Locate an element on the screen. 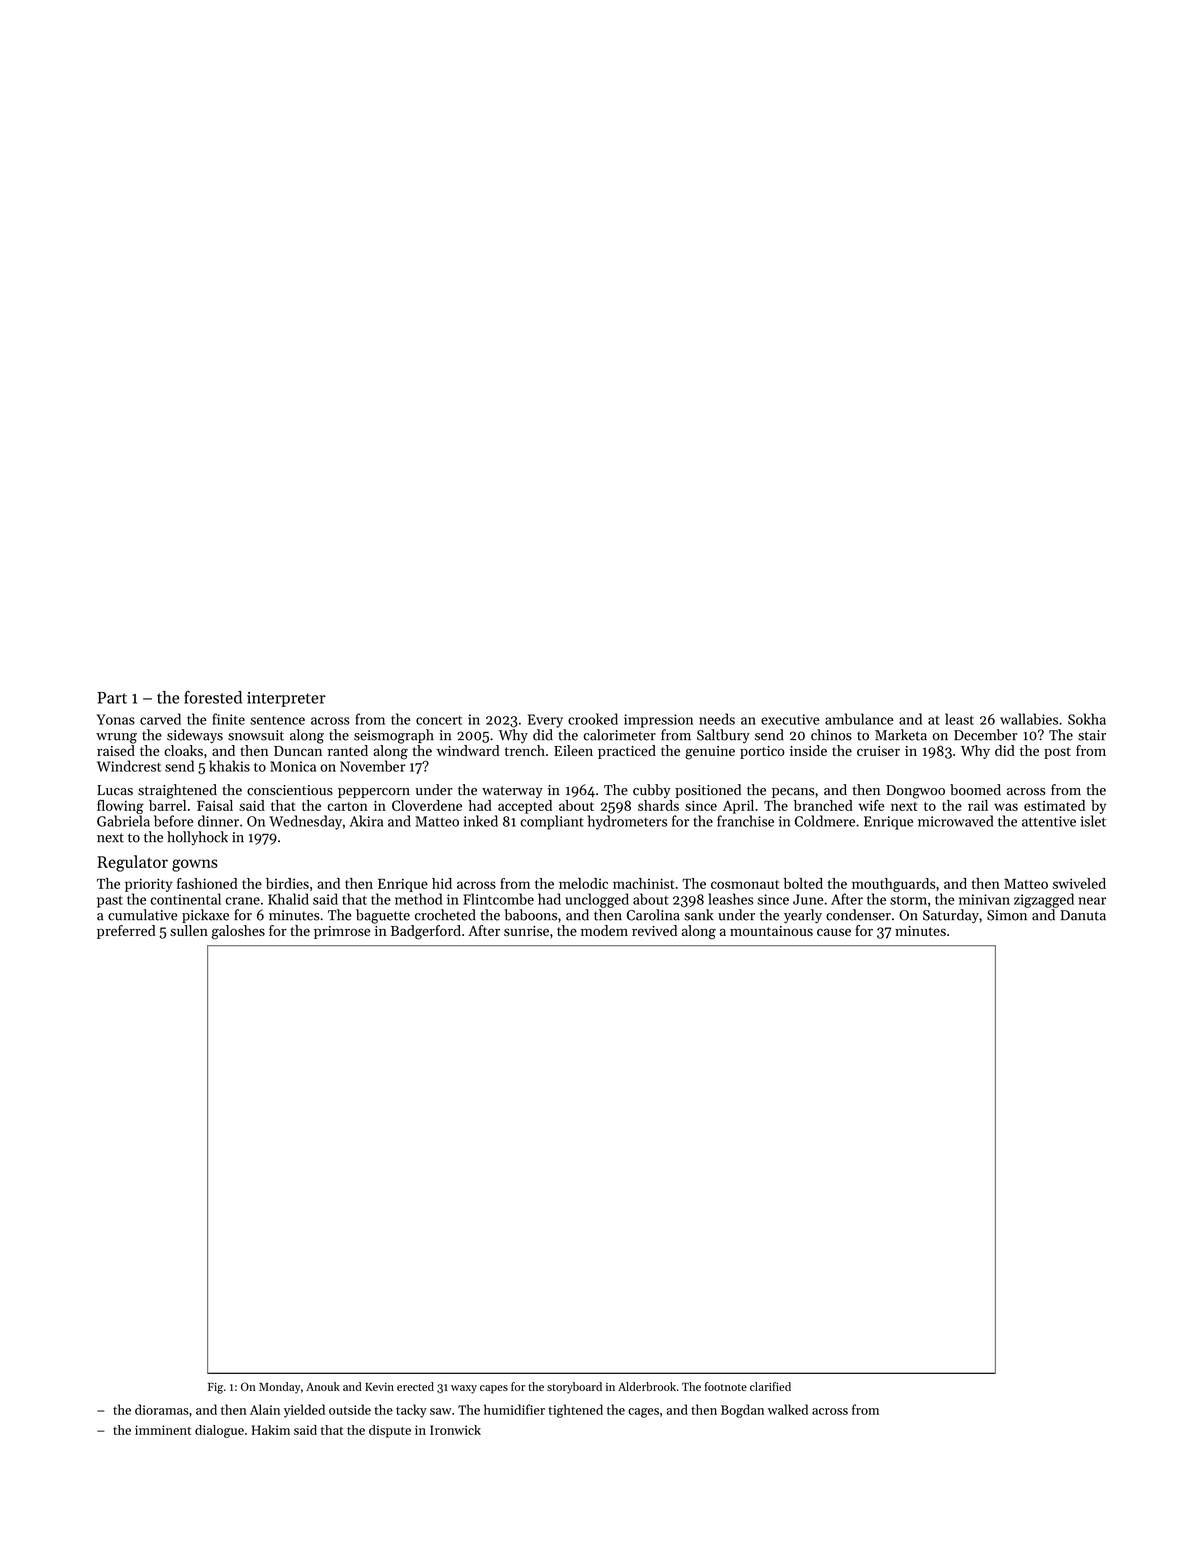 The height and width of the screenshot is (1557, 1203). executive is located at coordinates (790, 719).
